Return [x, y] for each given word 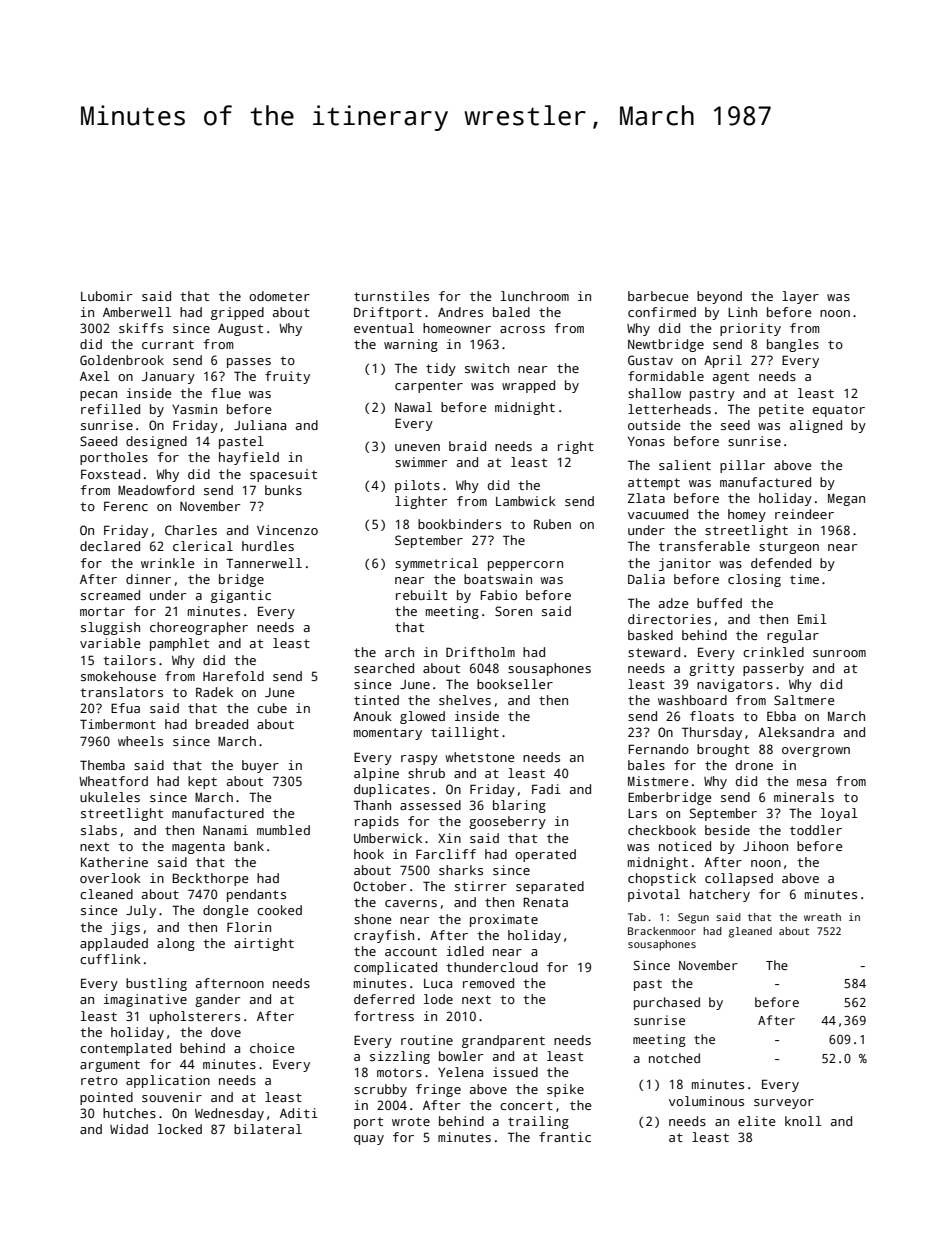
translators [121, 692]
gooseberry [507, 822]
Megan [846, 499]
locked [180, 1129]
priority [750, 329]
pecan [98, 396]
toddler [816, 830]
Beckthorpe [210, 879]
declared [110, 546]
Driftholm [480, 652]
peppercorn [525, 566]
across [522, 329]
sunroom [839, 653]
